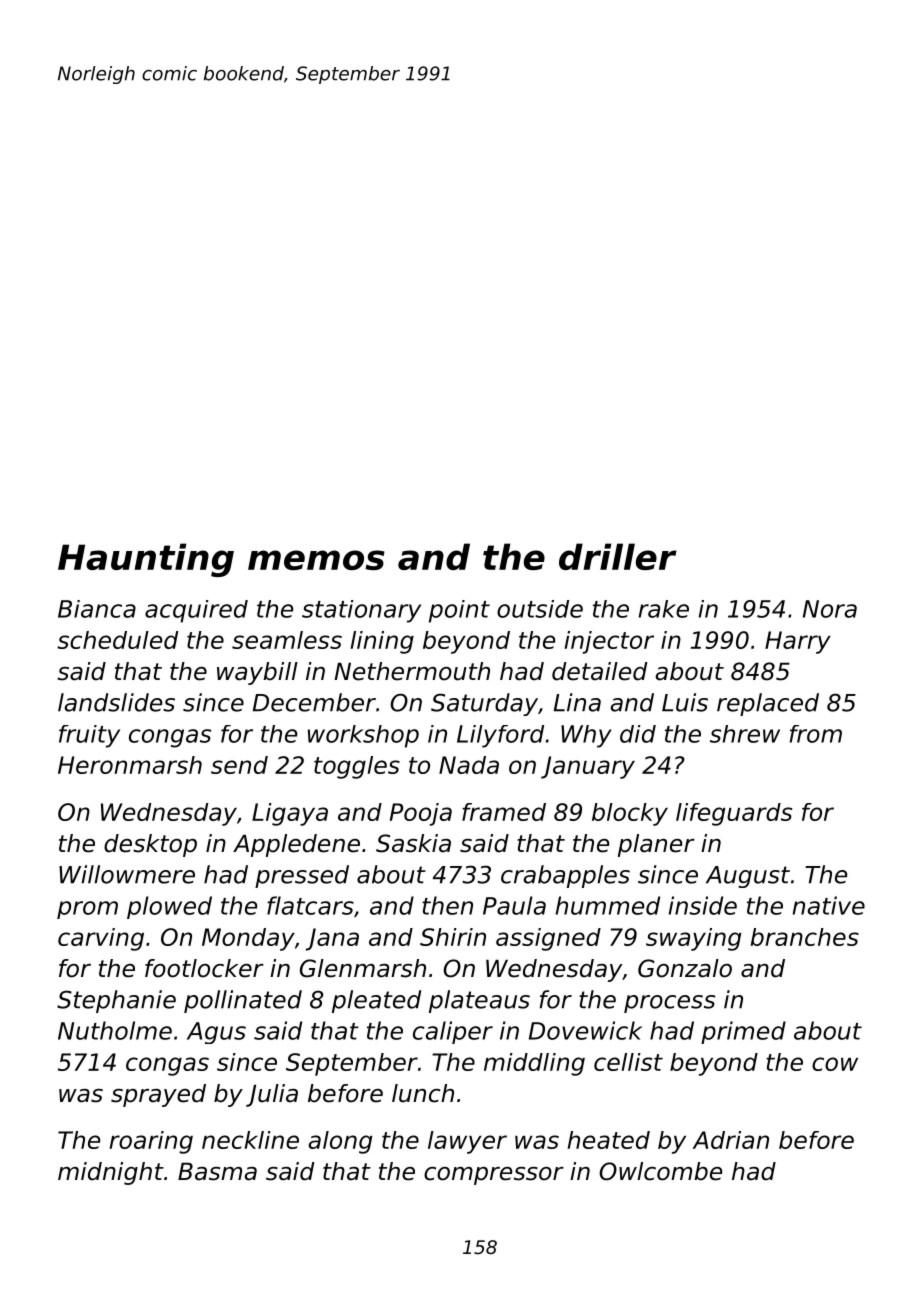 The image size is (924, 1311). I want to click on detailed, so click(600, 671).
